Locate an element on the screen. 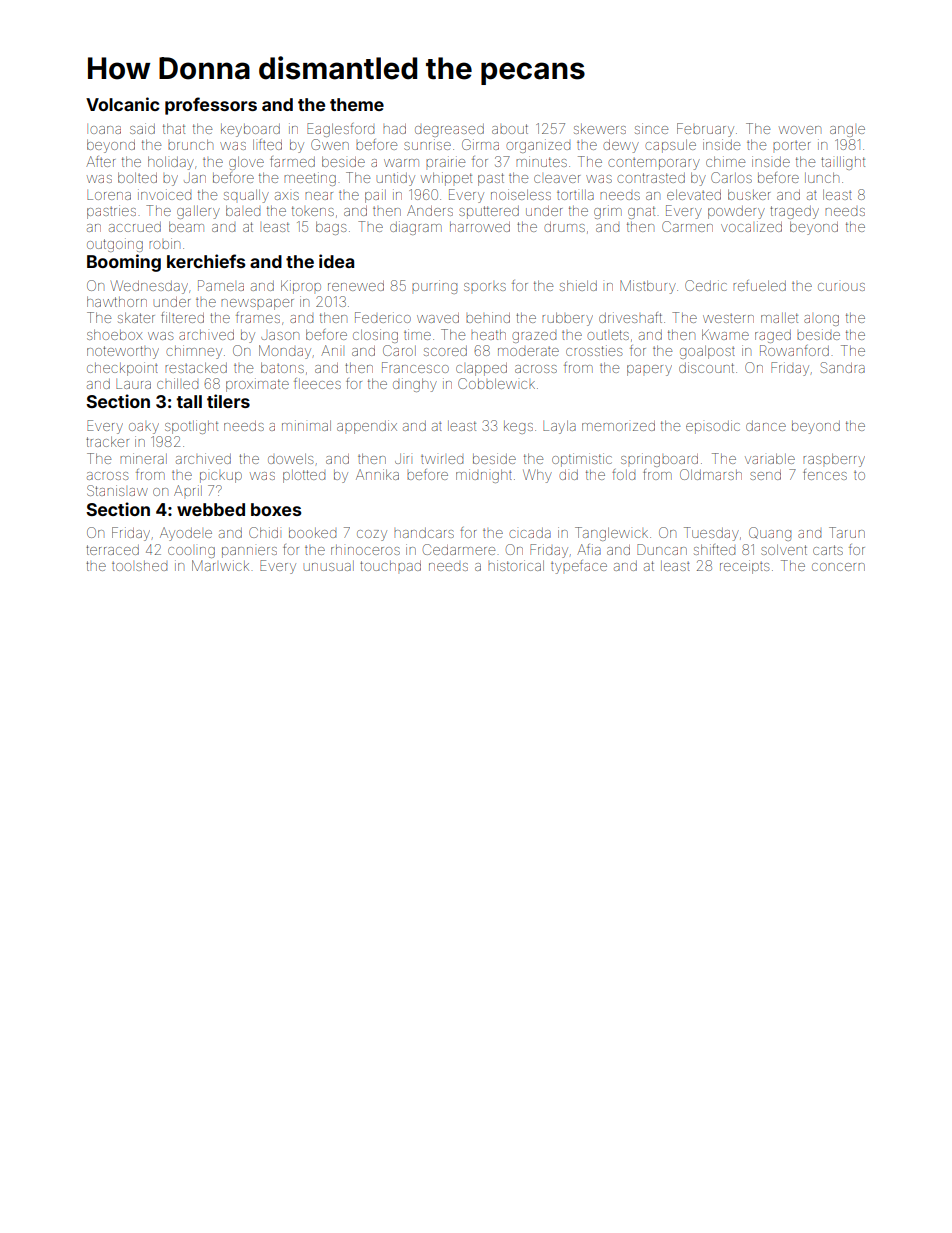 This screenshot has height=1233, width=952. springboard is located at coordinates (659, 460).
